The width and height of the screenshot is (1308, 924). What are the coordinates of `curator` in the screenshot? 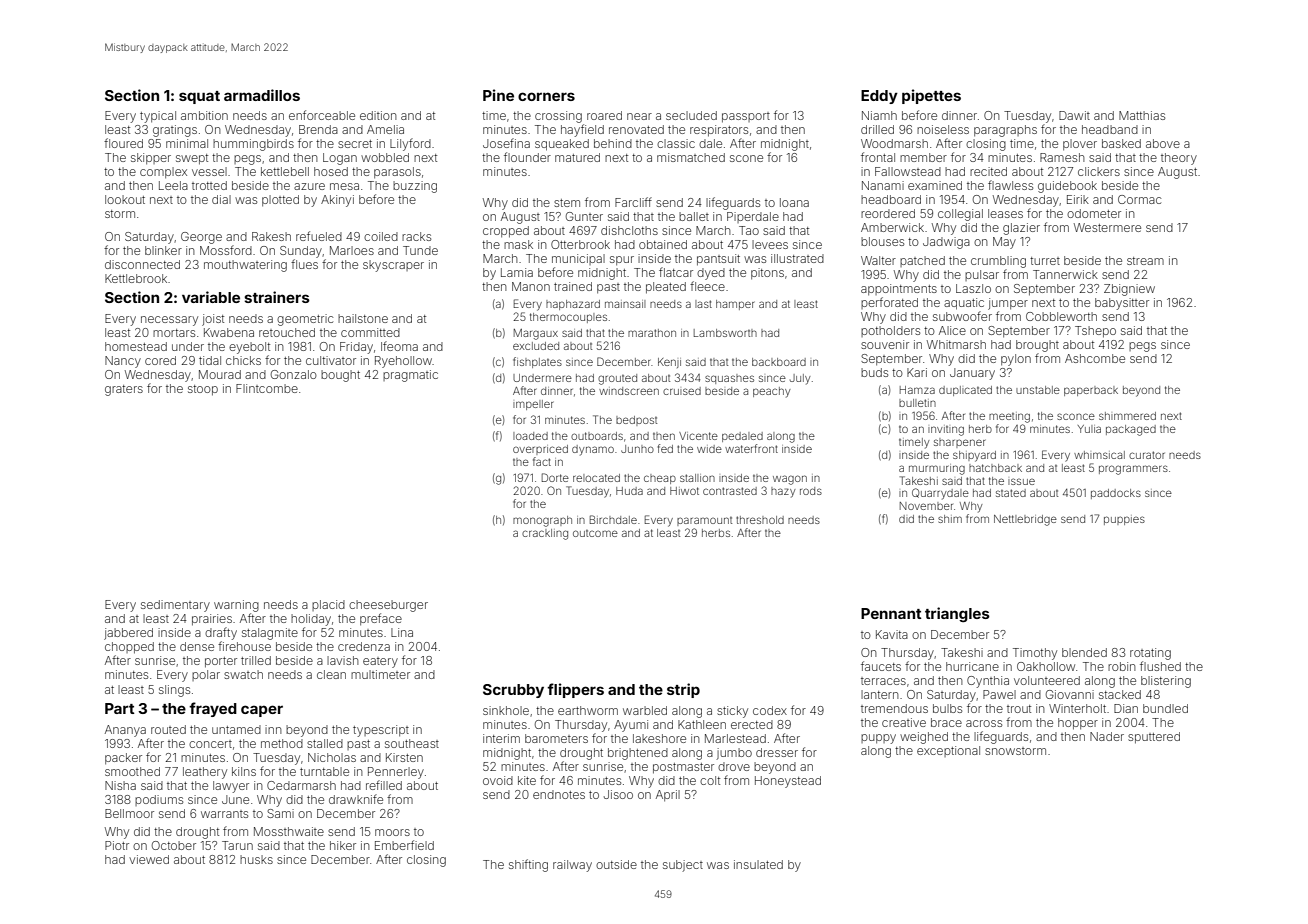 It's located at (1147, 455).
